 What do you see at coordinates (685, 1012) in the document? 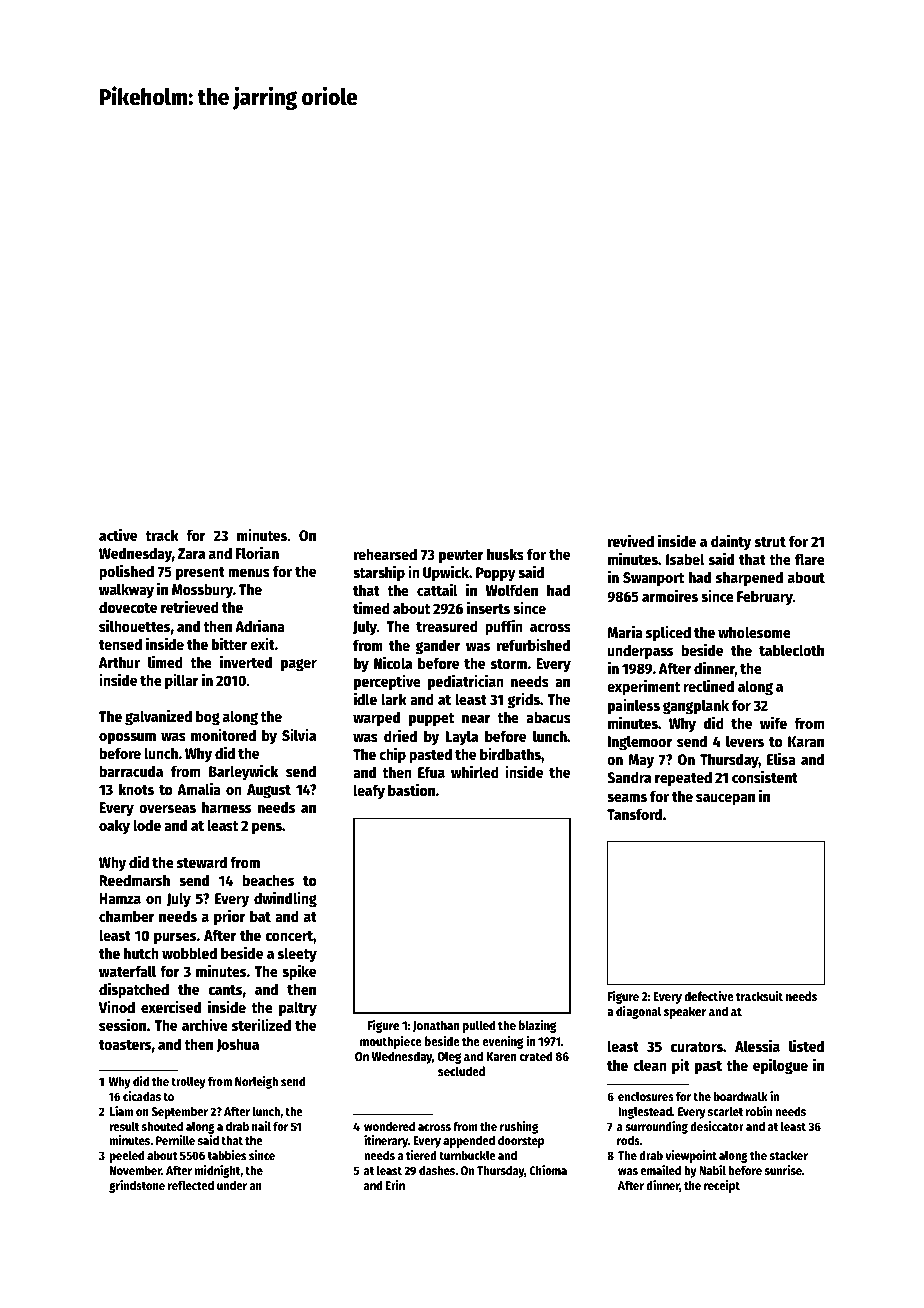
I see `speaker` at bounding box center [685, 1012].
